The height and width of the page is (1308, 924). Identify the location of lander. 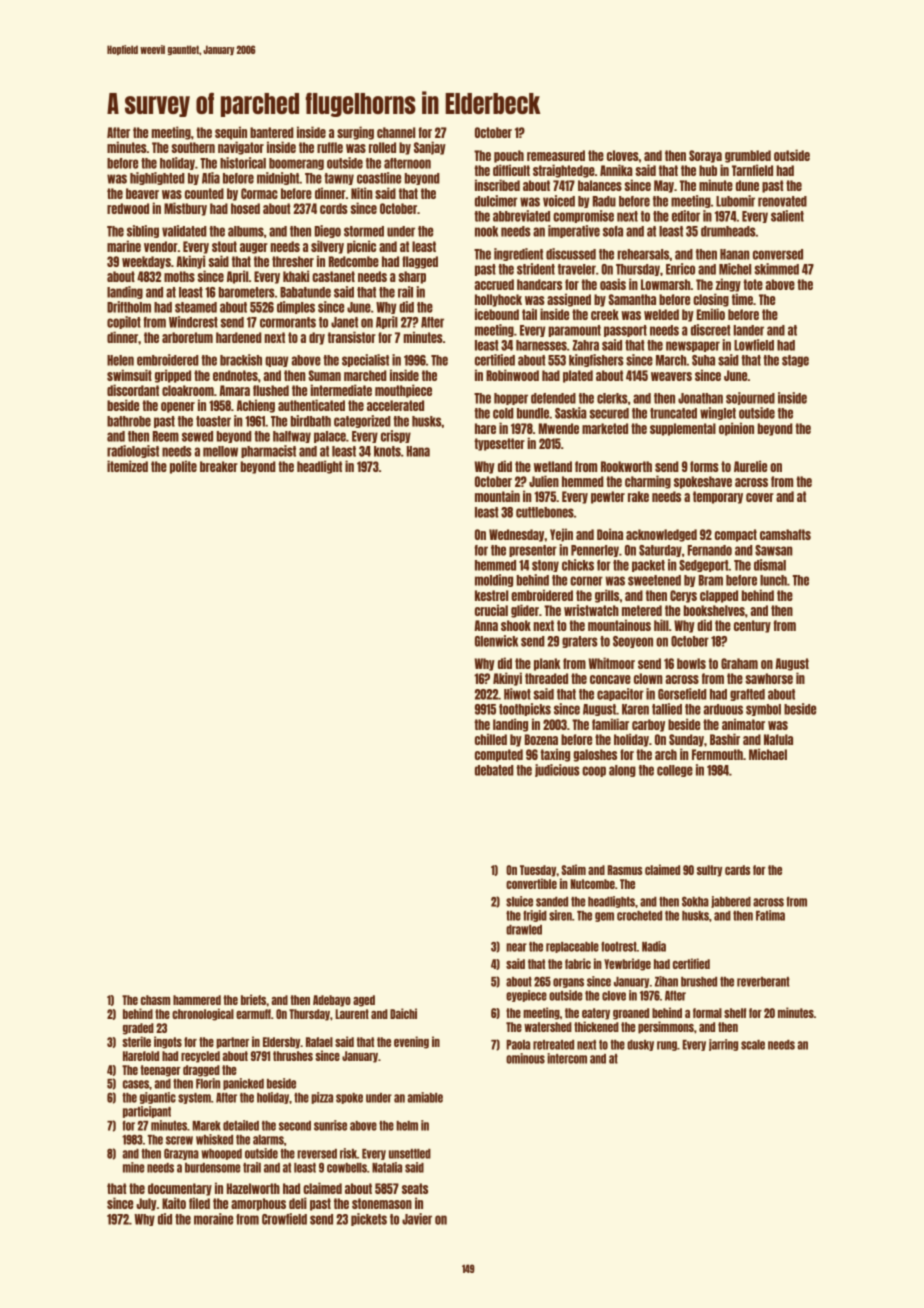
(748, 330).
